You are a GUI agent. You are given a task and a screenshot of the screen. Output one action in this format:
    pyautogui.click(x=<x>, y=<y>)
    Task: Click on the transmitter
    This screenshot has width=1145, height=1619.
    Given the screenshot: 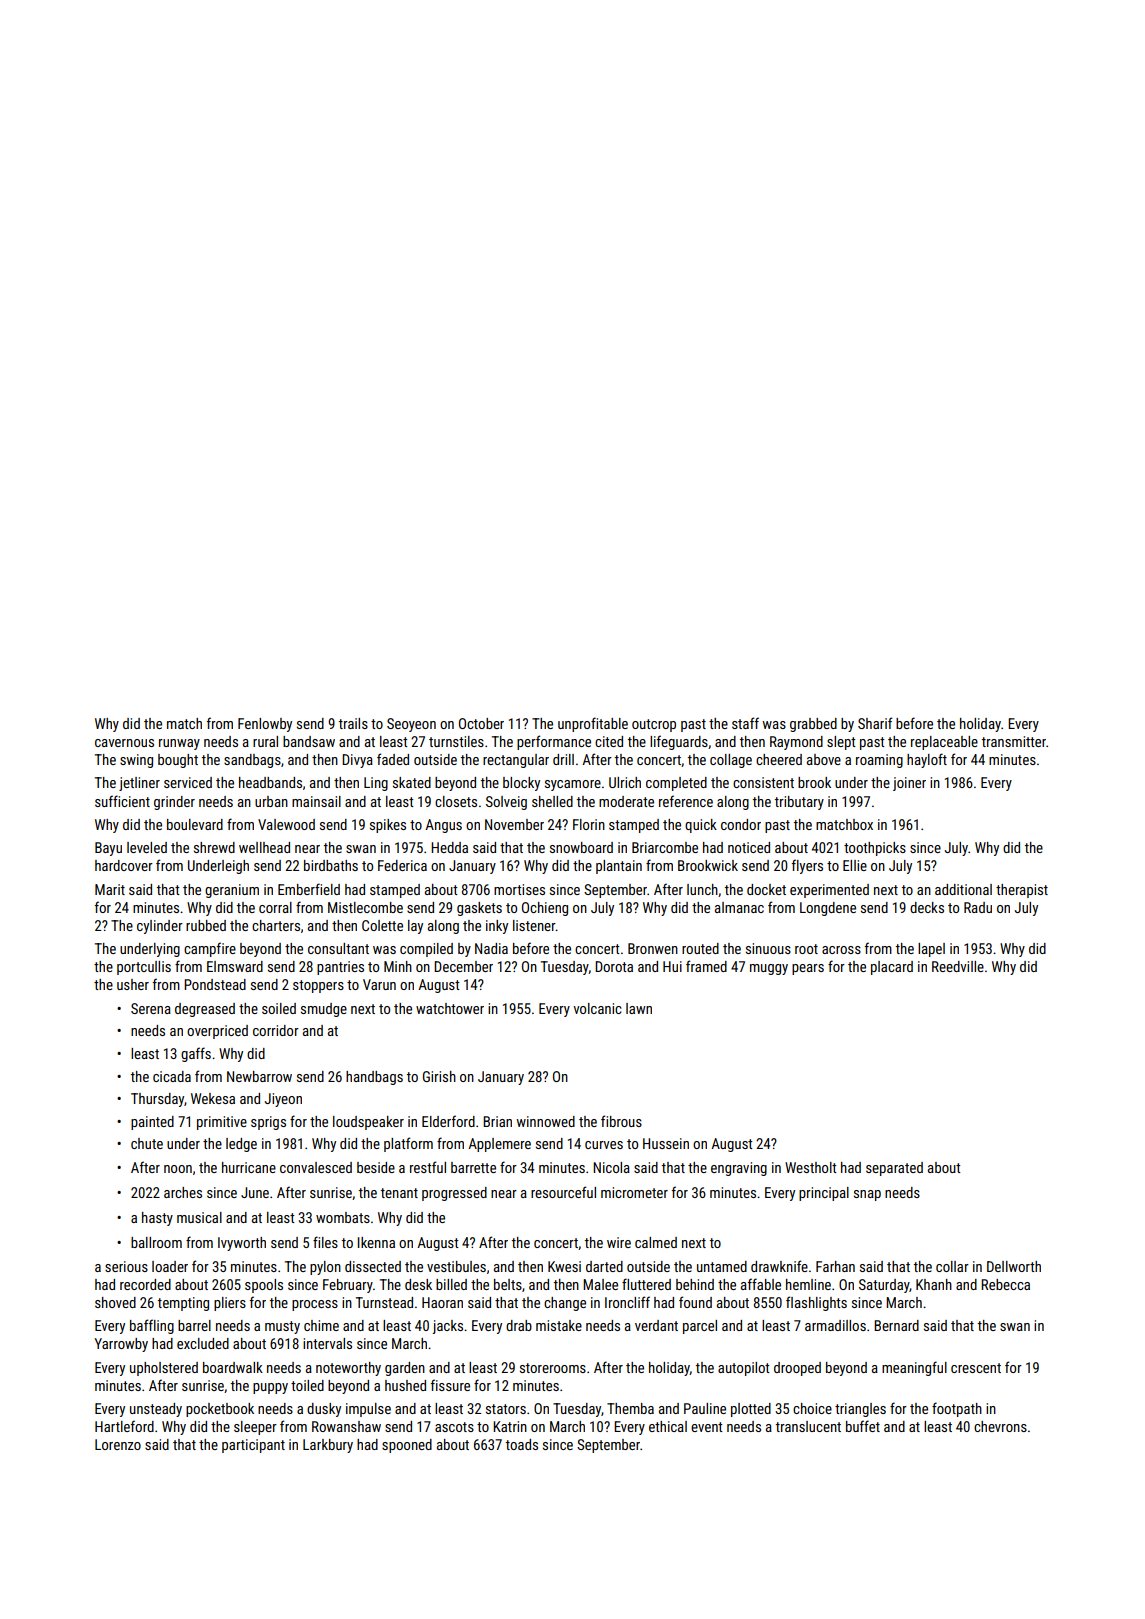 What is the action you would take?
    pyautogui.click(x=1014, y=741)
